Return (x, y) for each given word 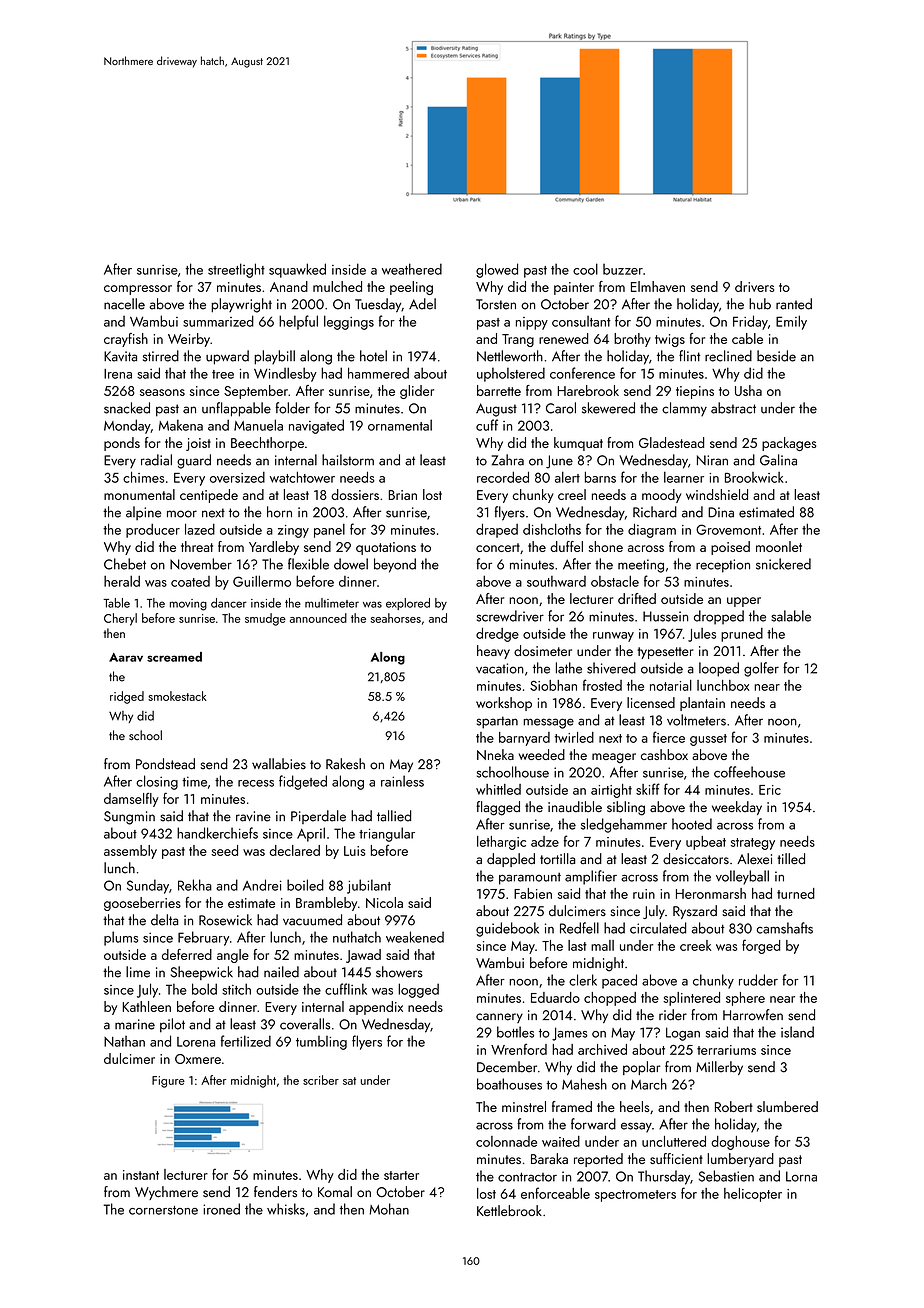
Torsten (496, 304)
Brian (403, 495)
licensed (651, 702)
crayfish (126, 340)
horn (279, 512)
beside (776, 356)
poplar (641, 1068)
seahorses (396, 618)
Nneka (495, 754)
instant (141, 1175)
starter (401, 1175)
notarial (671, 685)
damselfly (131, 800)
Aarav (126, 657)
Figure (168, 1082)
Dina (721, 512)
